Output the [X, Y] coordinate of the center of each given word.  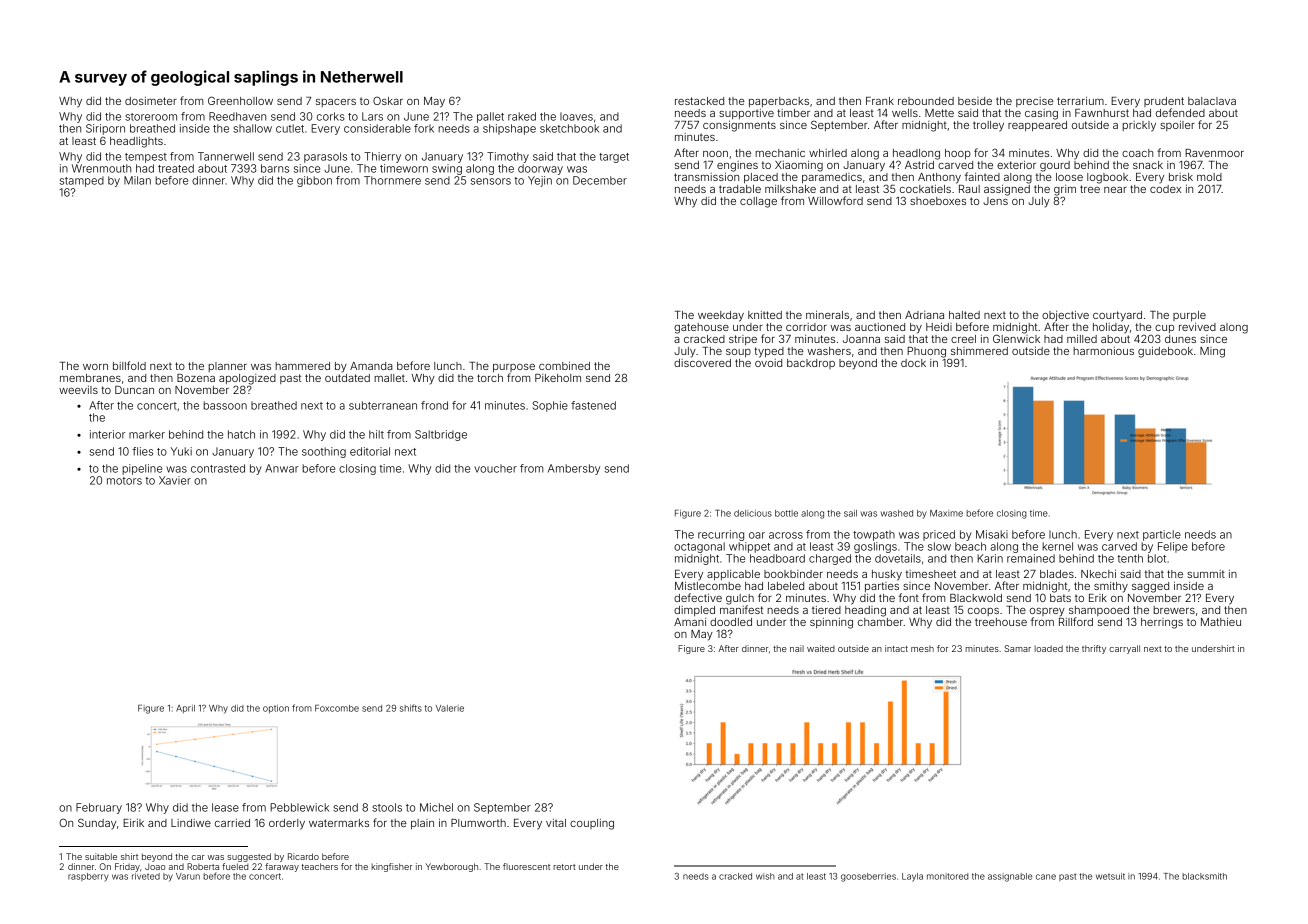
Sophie [550, 406]
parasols [325, 157]
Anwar [282, 468]
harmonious [1103, 351]
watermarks [339, 823]
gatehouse [701, 328]
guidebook [1165, 352]
